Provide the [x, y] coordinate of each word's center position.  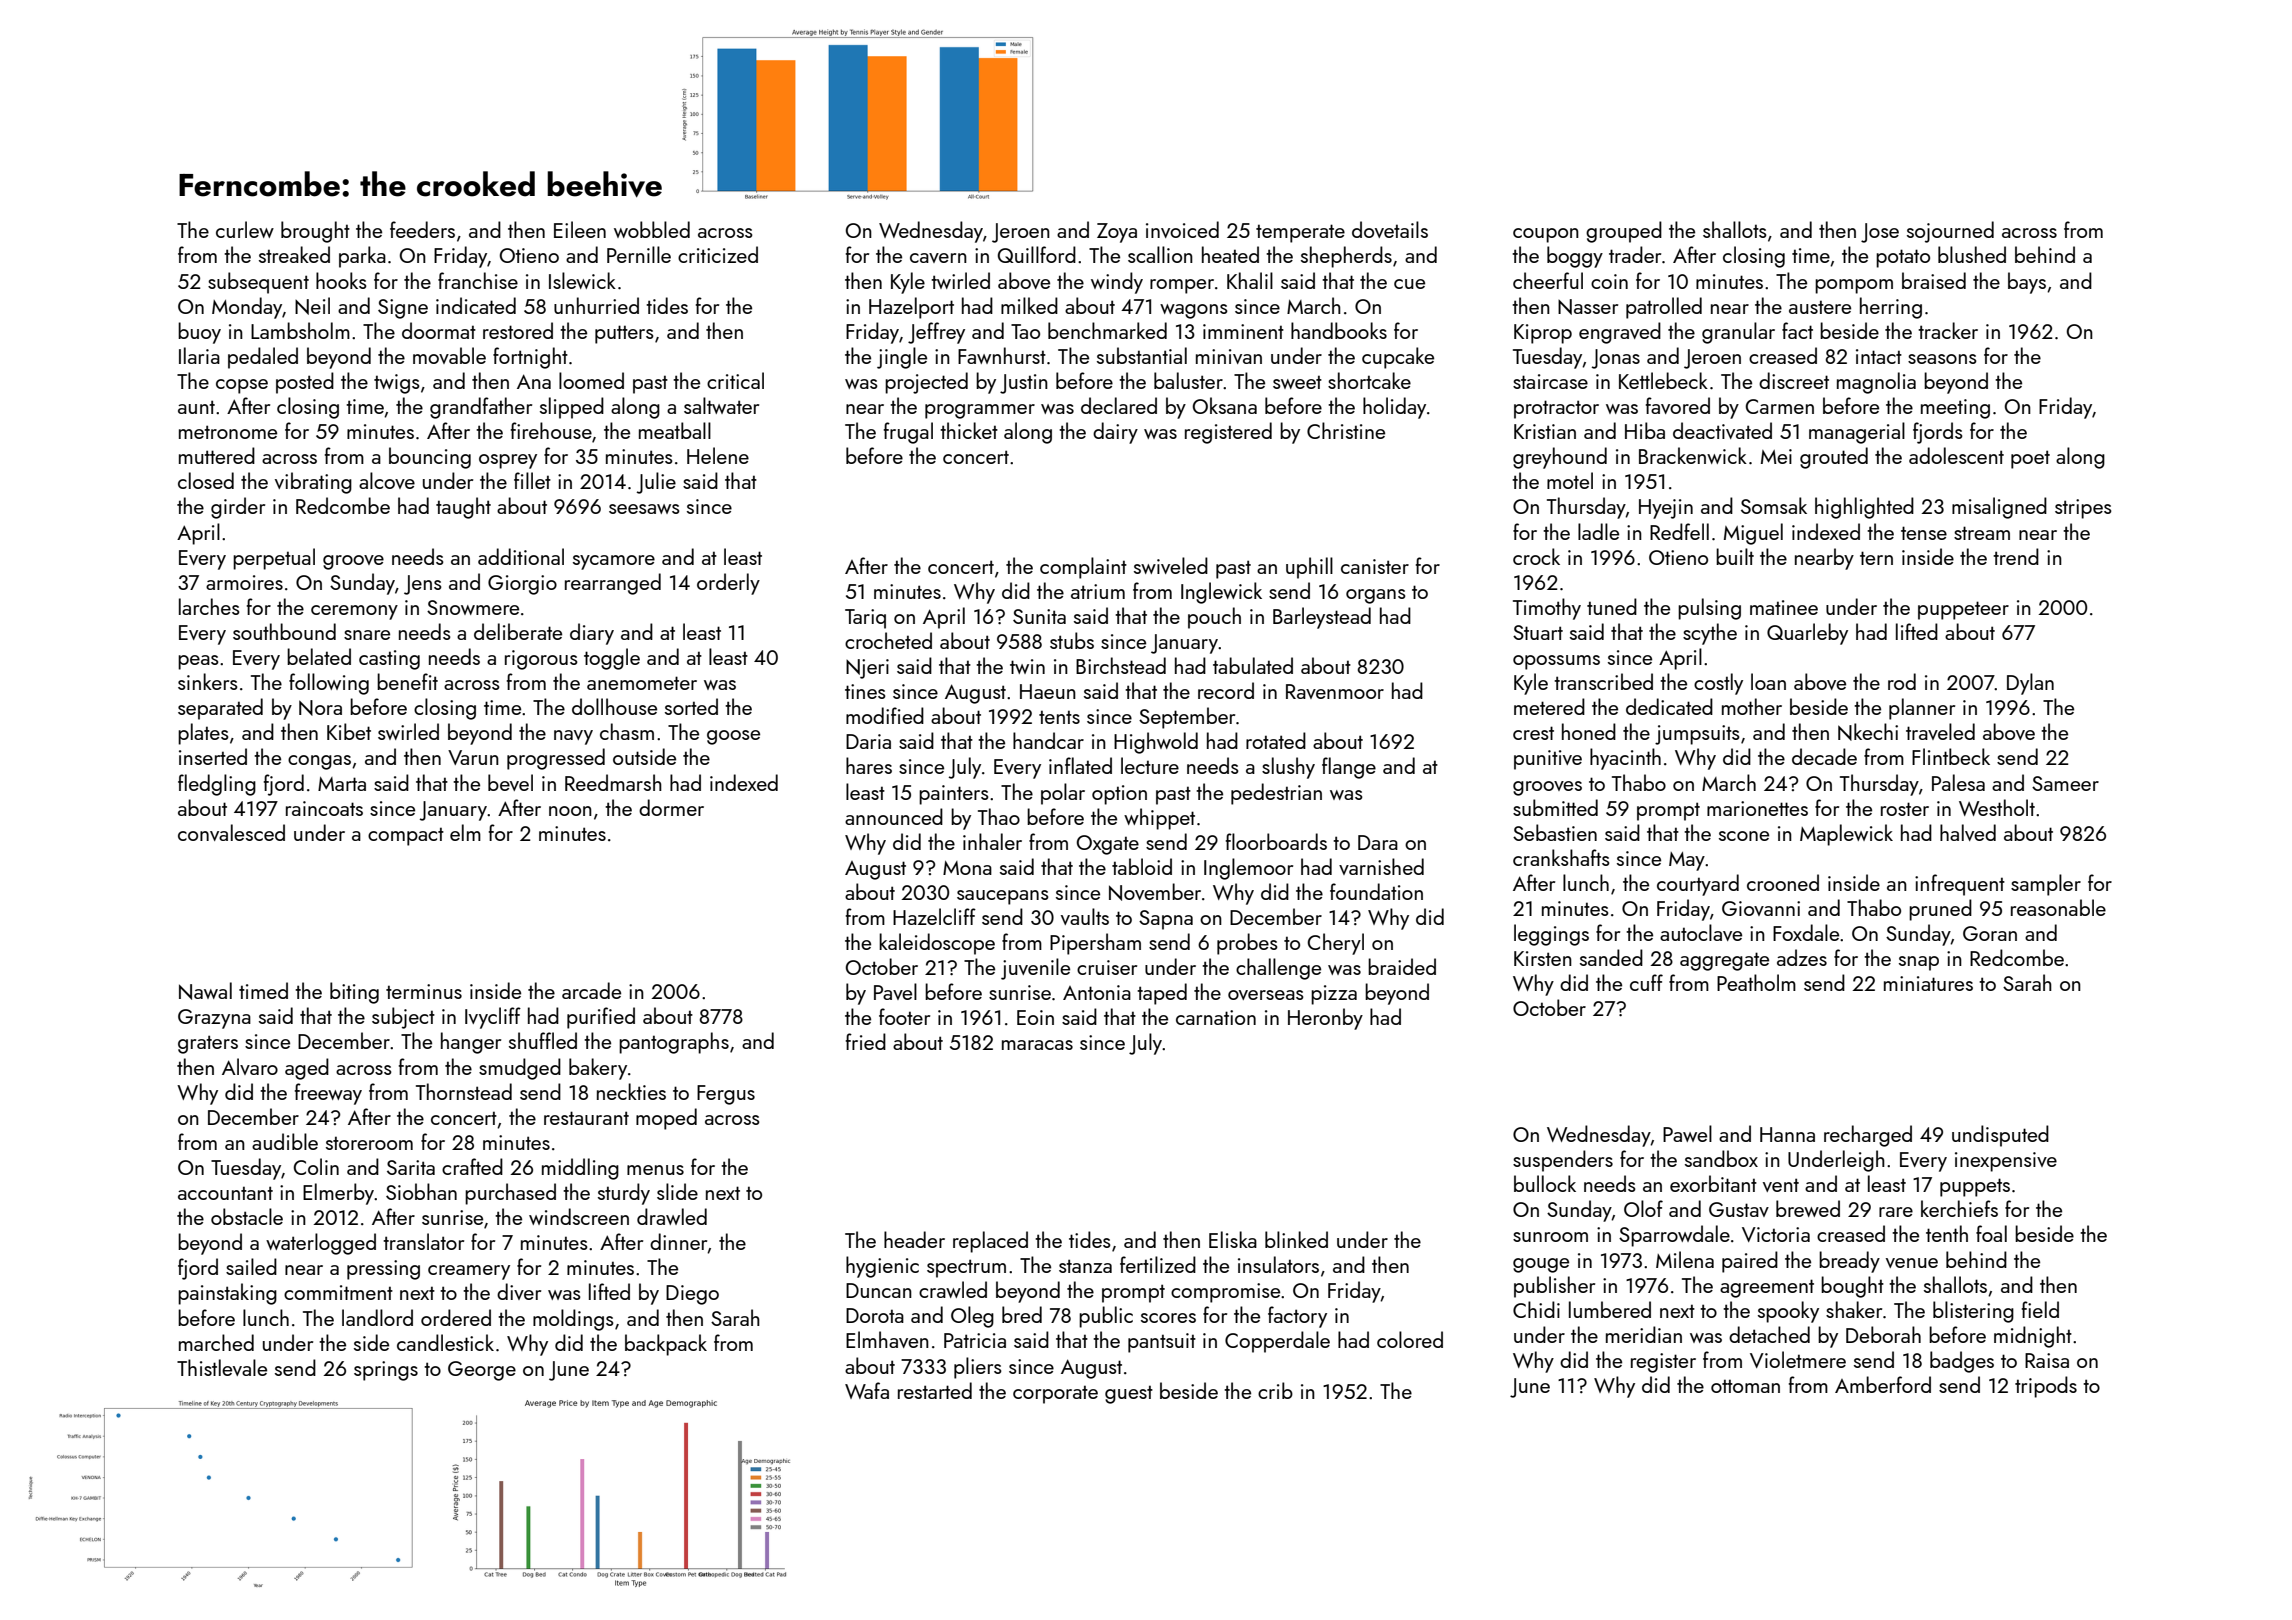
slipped [572, 408]
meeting [1955, 409]
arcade [591, 990]
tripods [2046, 1387]
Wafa [867, 1390]
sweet [1297, 382]
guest [1129, 1394]
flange [1349, 768]
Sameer [2065, 783]
